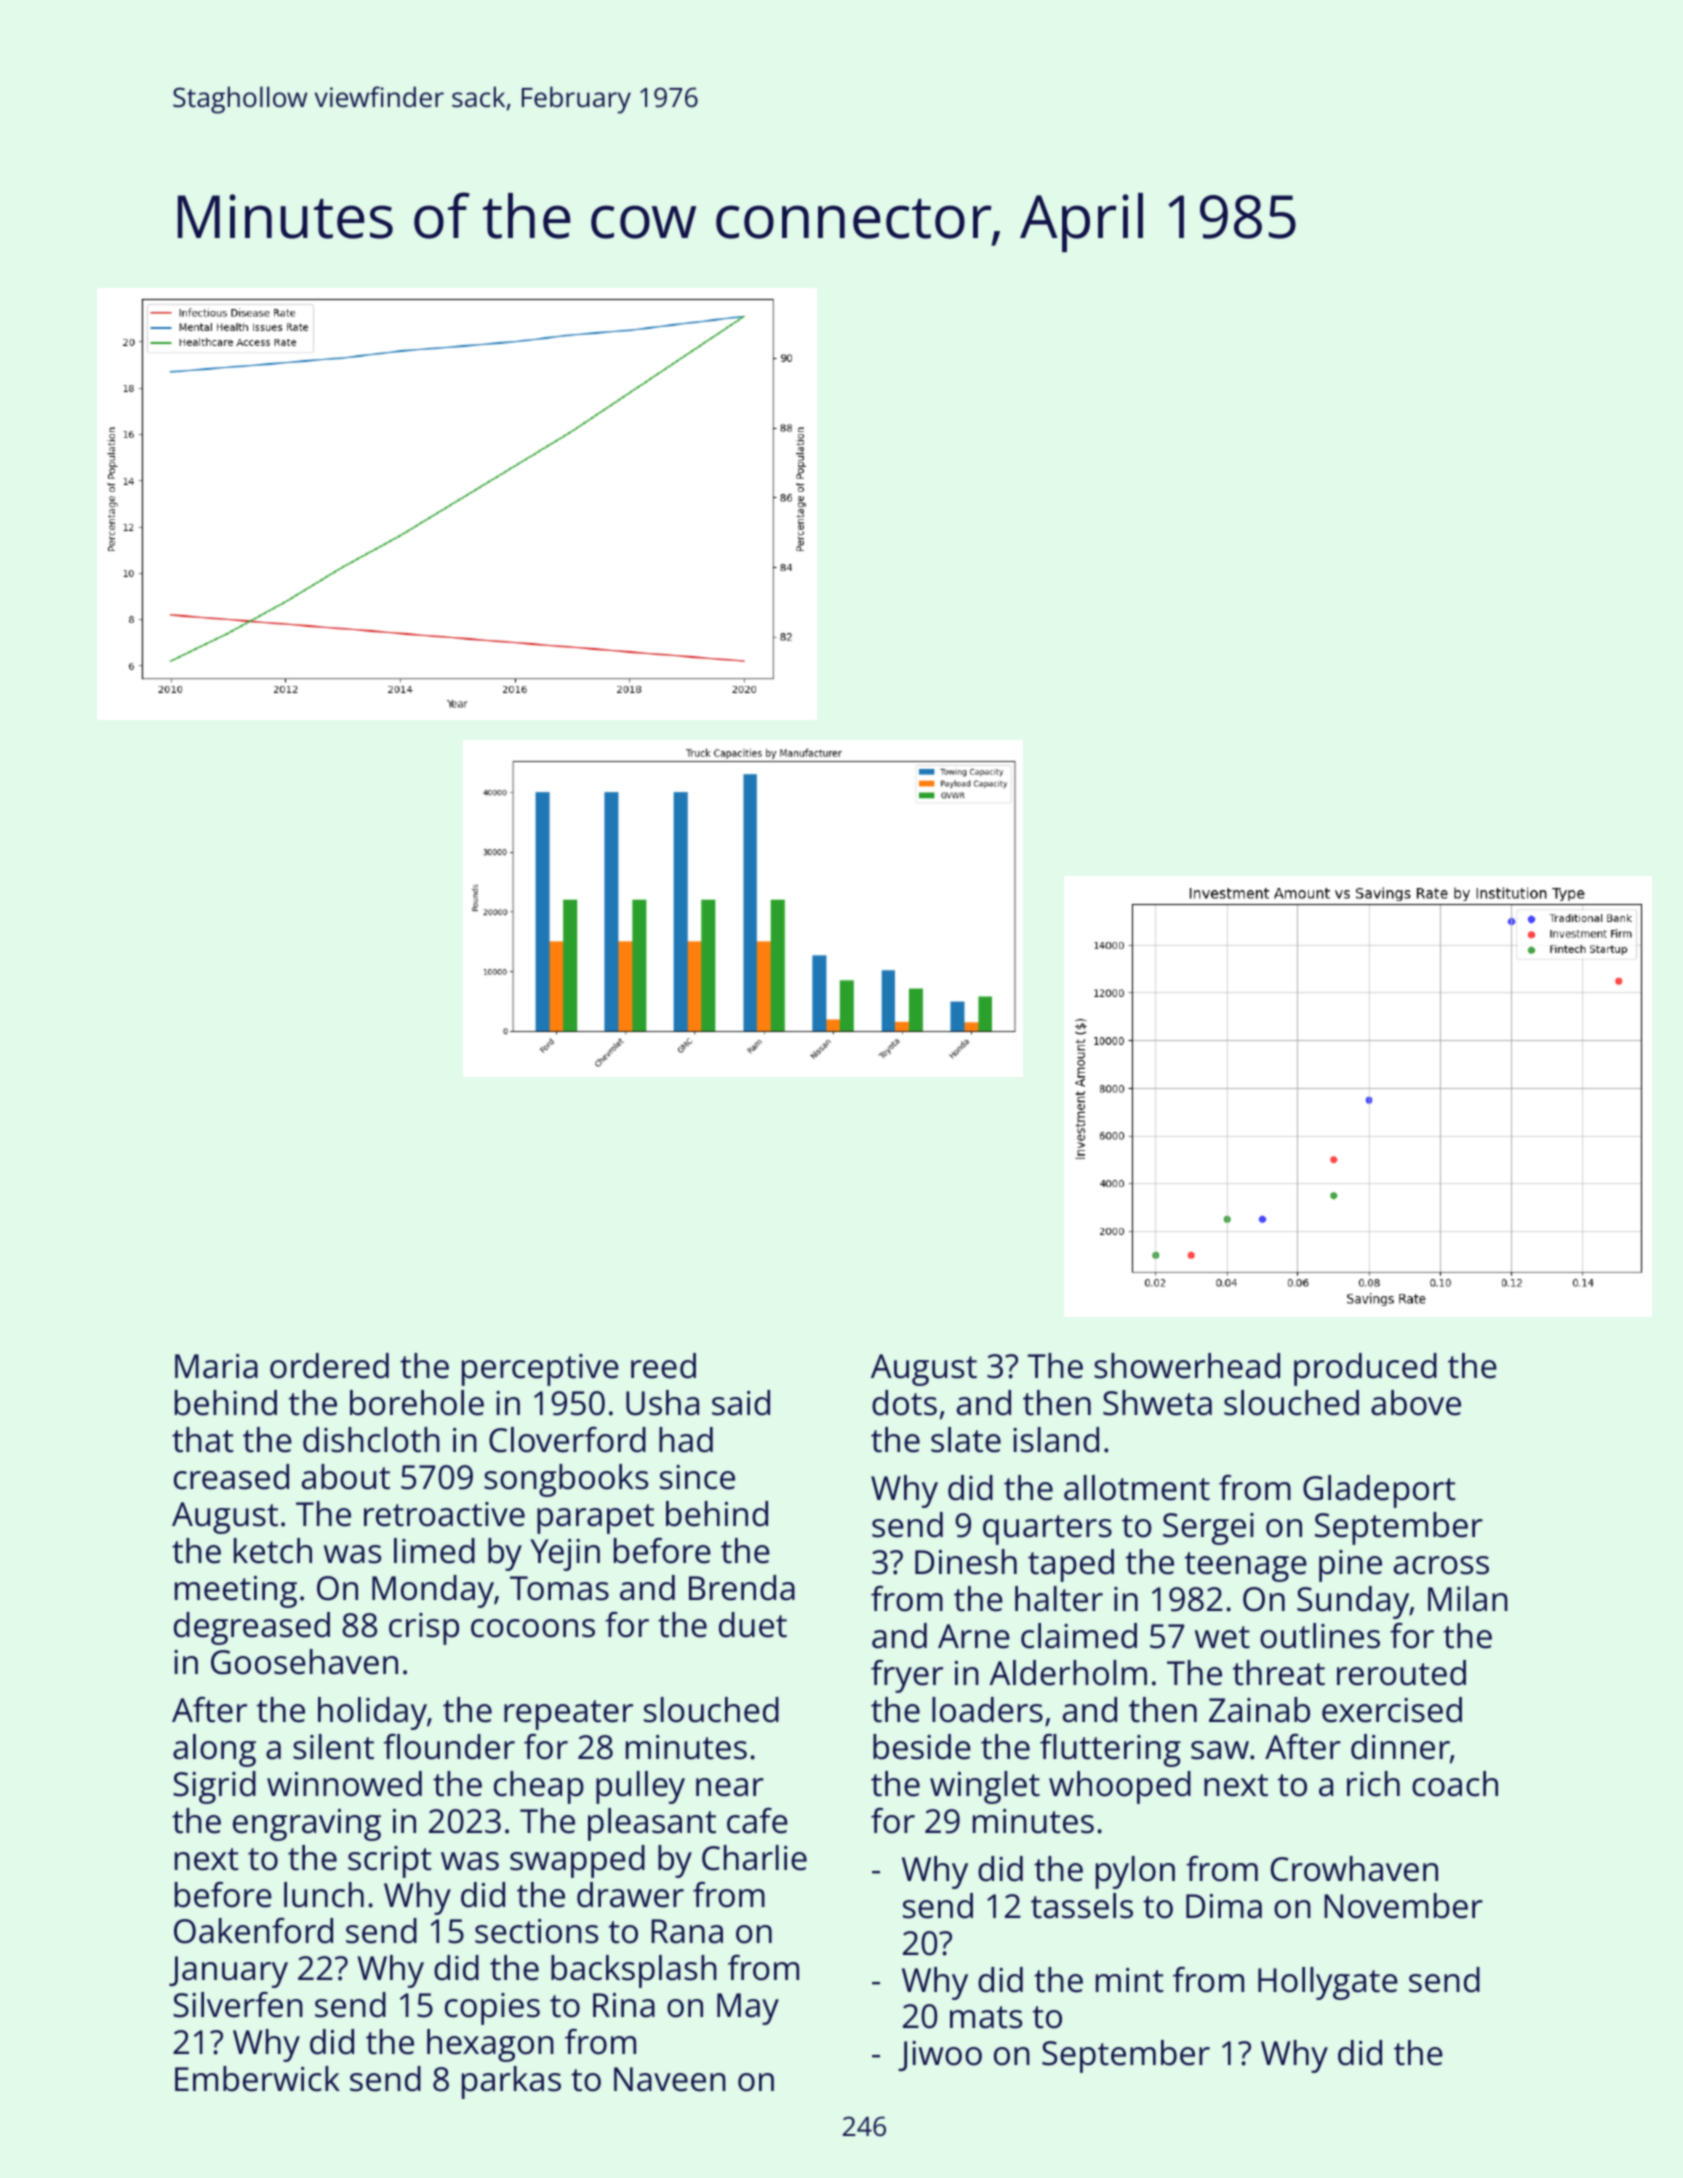  What do you see at coordinates (238, 2005) in the screenshot?
I see `Silverfen` at bounding box center [238, 2005].
